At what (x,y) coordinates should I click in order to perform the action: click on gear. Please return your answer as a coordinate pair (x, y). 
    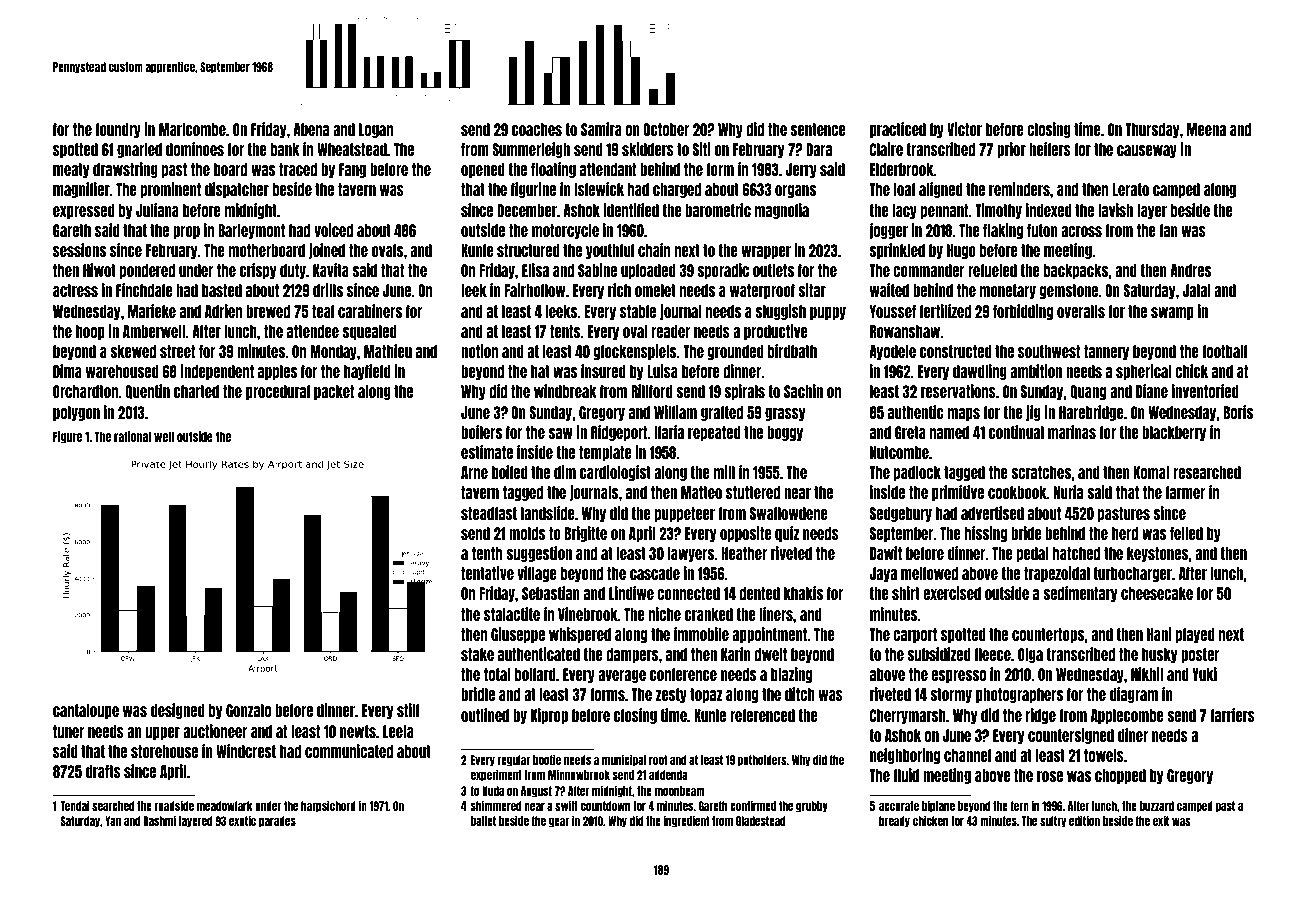
    Looking at the image, I should click on (559, 822).
